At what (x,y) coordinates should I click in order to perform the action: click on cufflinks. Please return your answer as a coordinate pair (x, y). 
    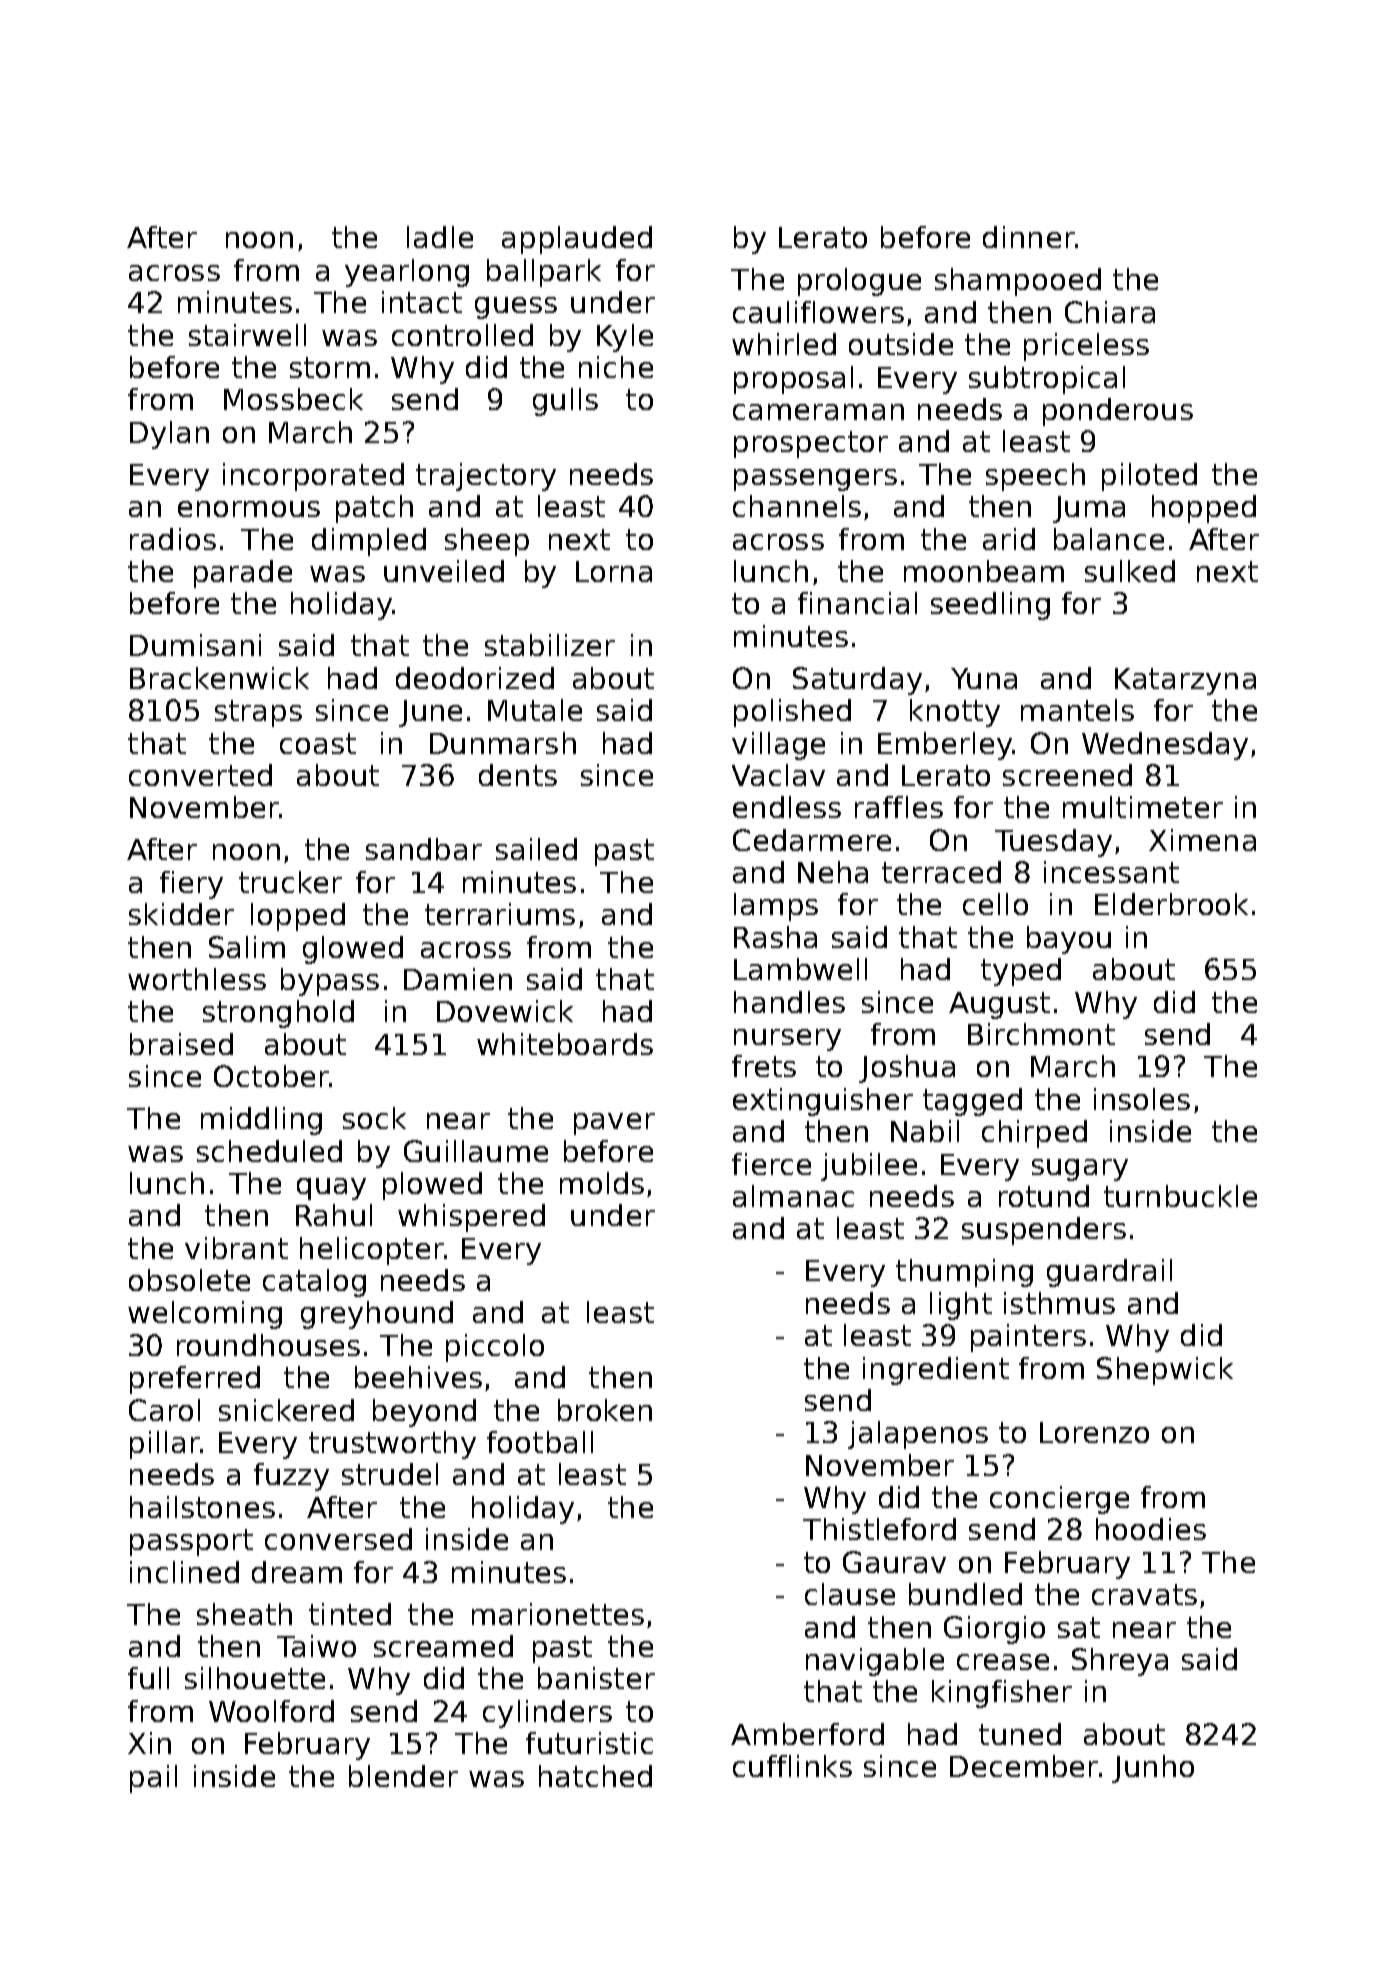
    Looking at the image, I should click on (792, 1766).
